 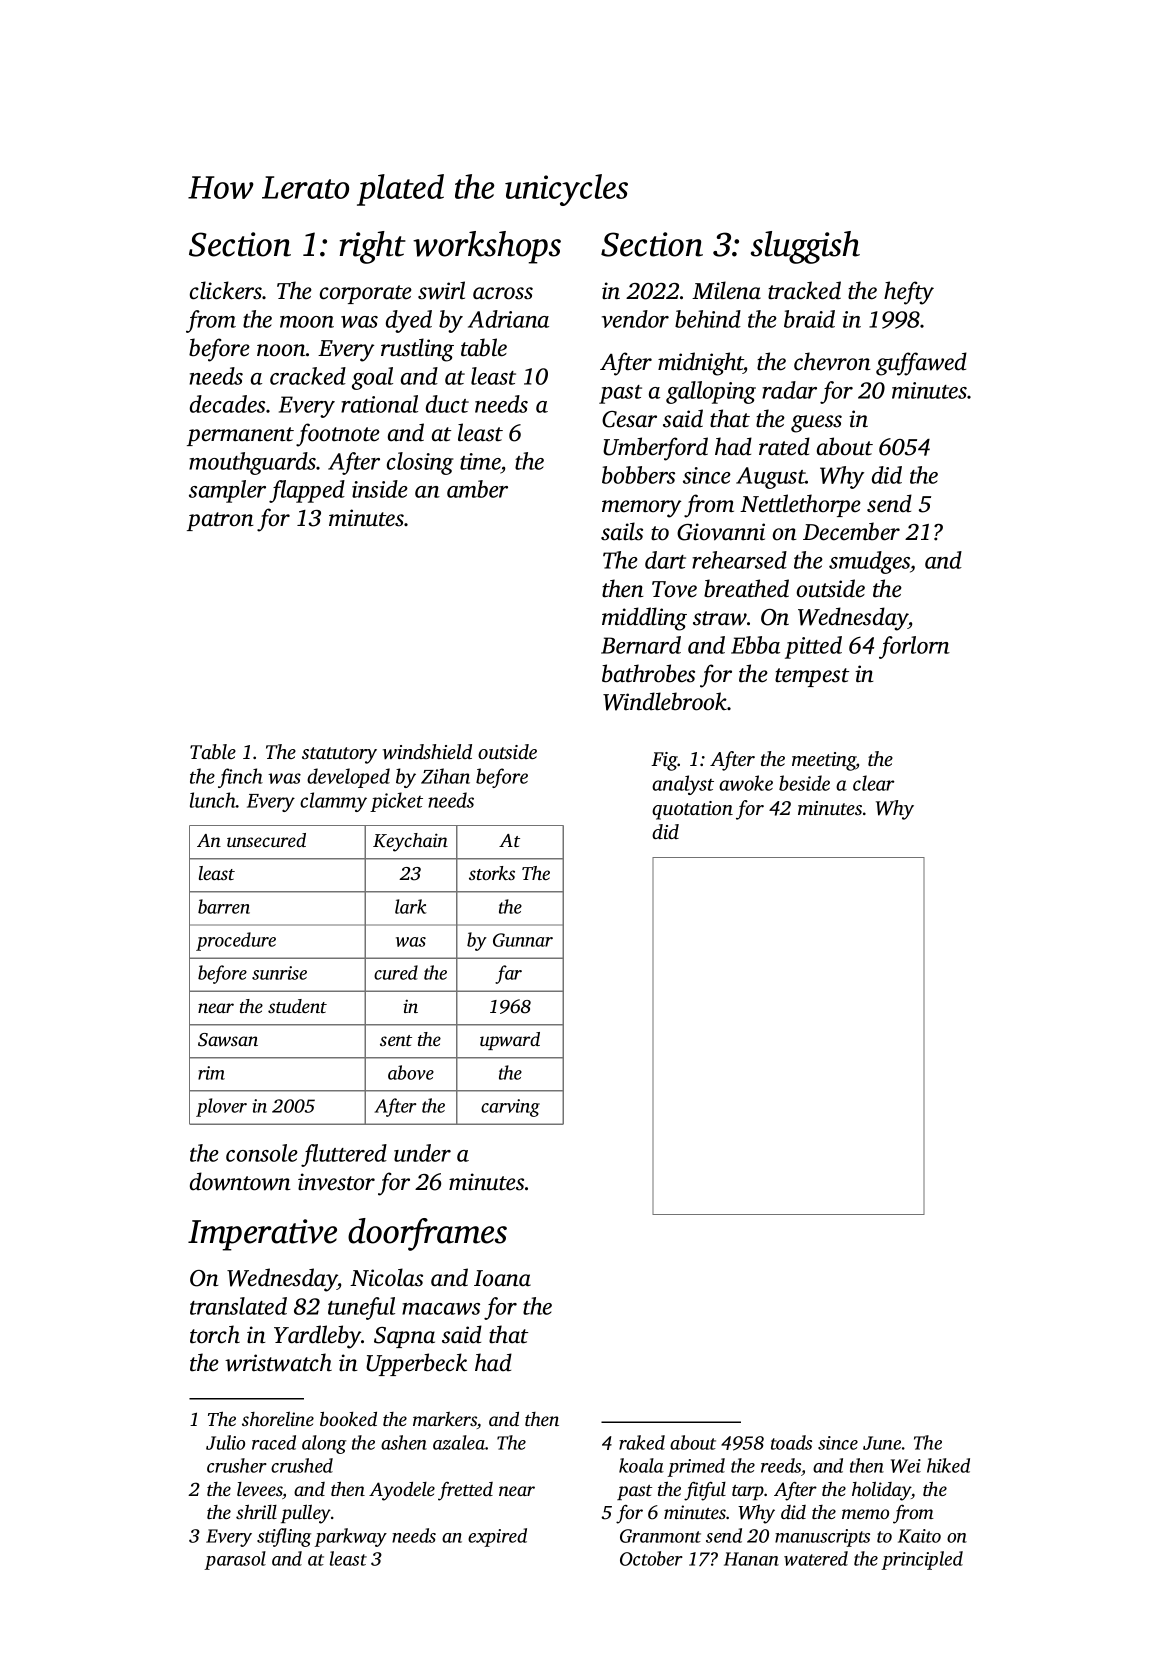 What do you see at coordinates (873, 783) in the image?
I see `clear` at bounding box center [873, 783].
